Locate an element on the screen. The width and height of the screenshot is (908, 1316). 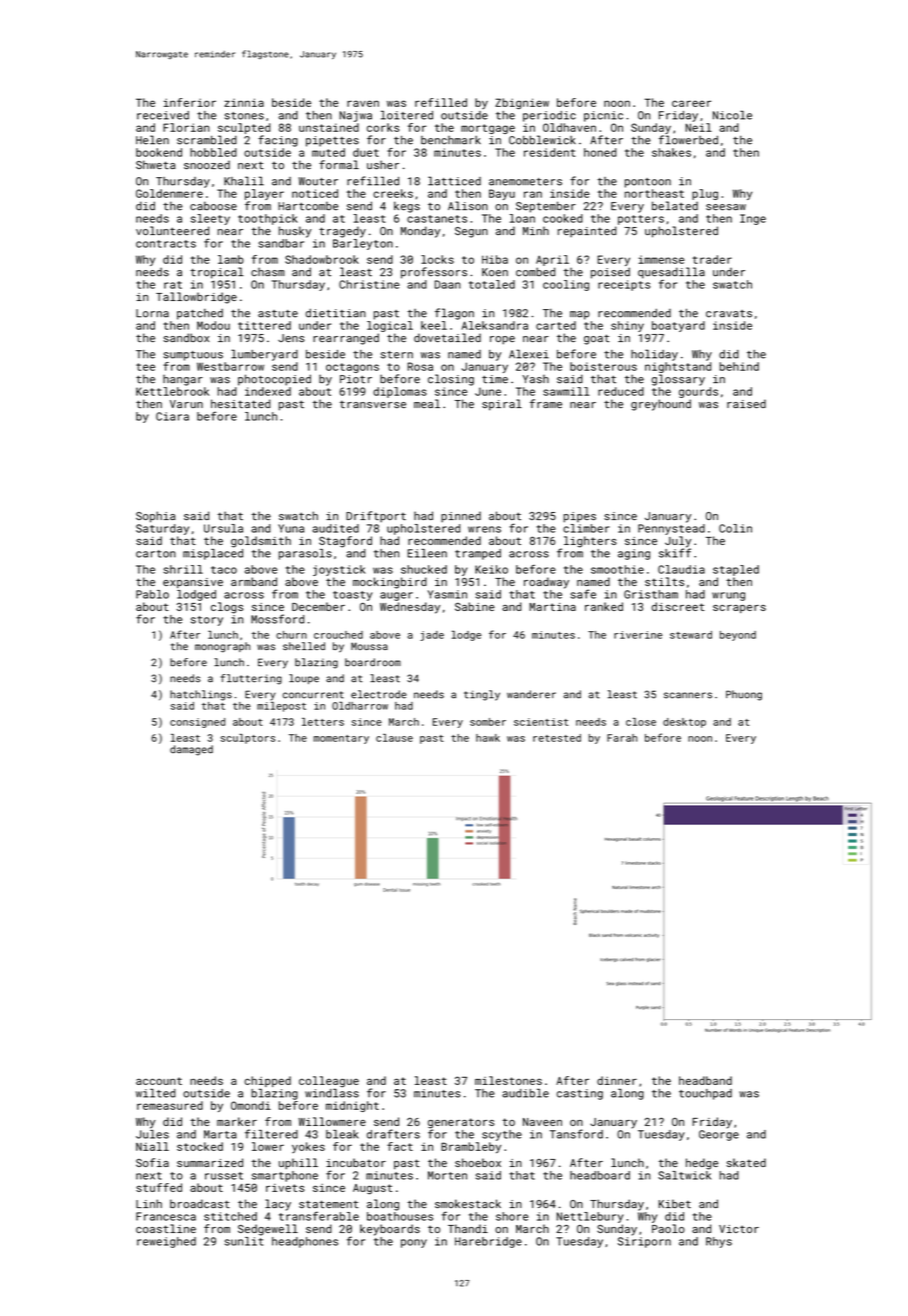
raven is located at coordinates (363, 103).
